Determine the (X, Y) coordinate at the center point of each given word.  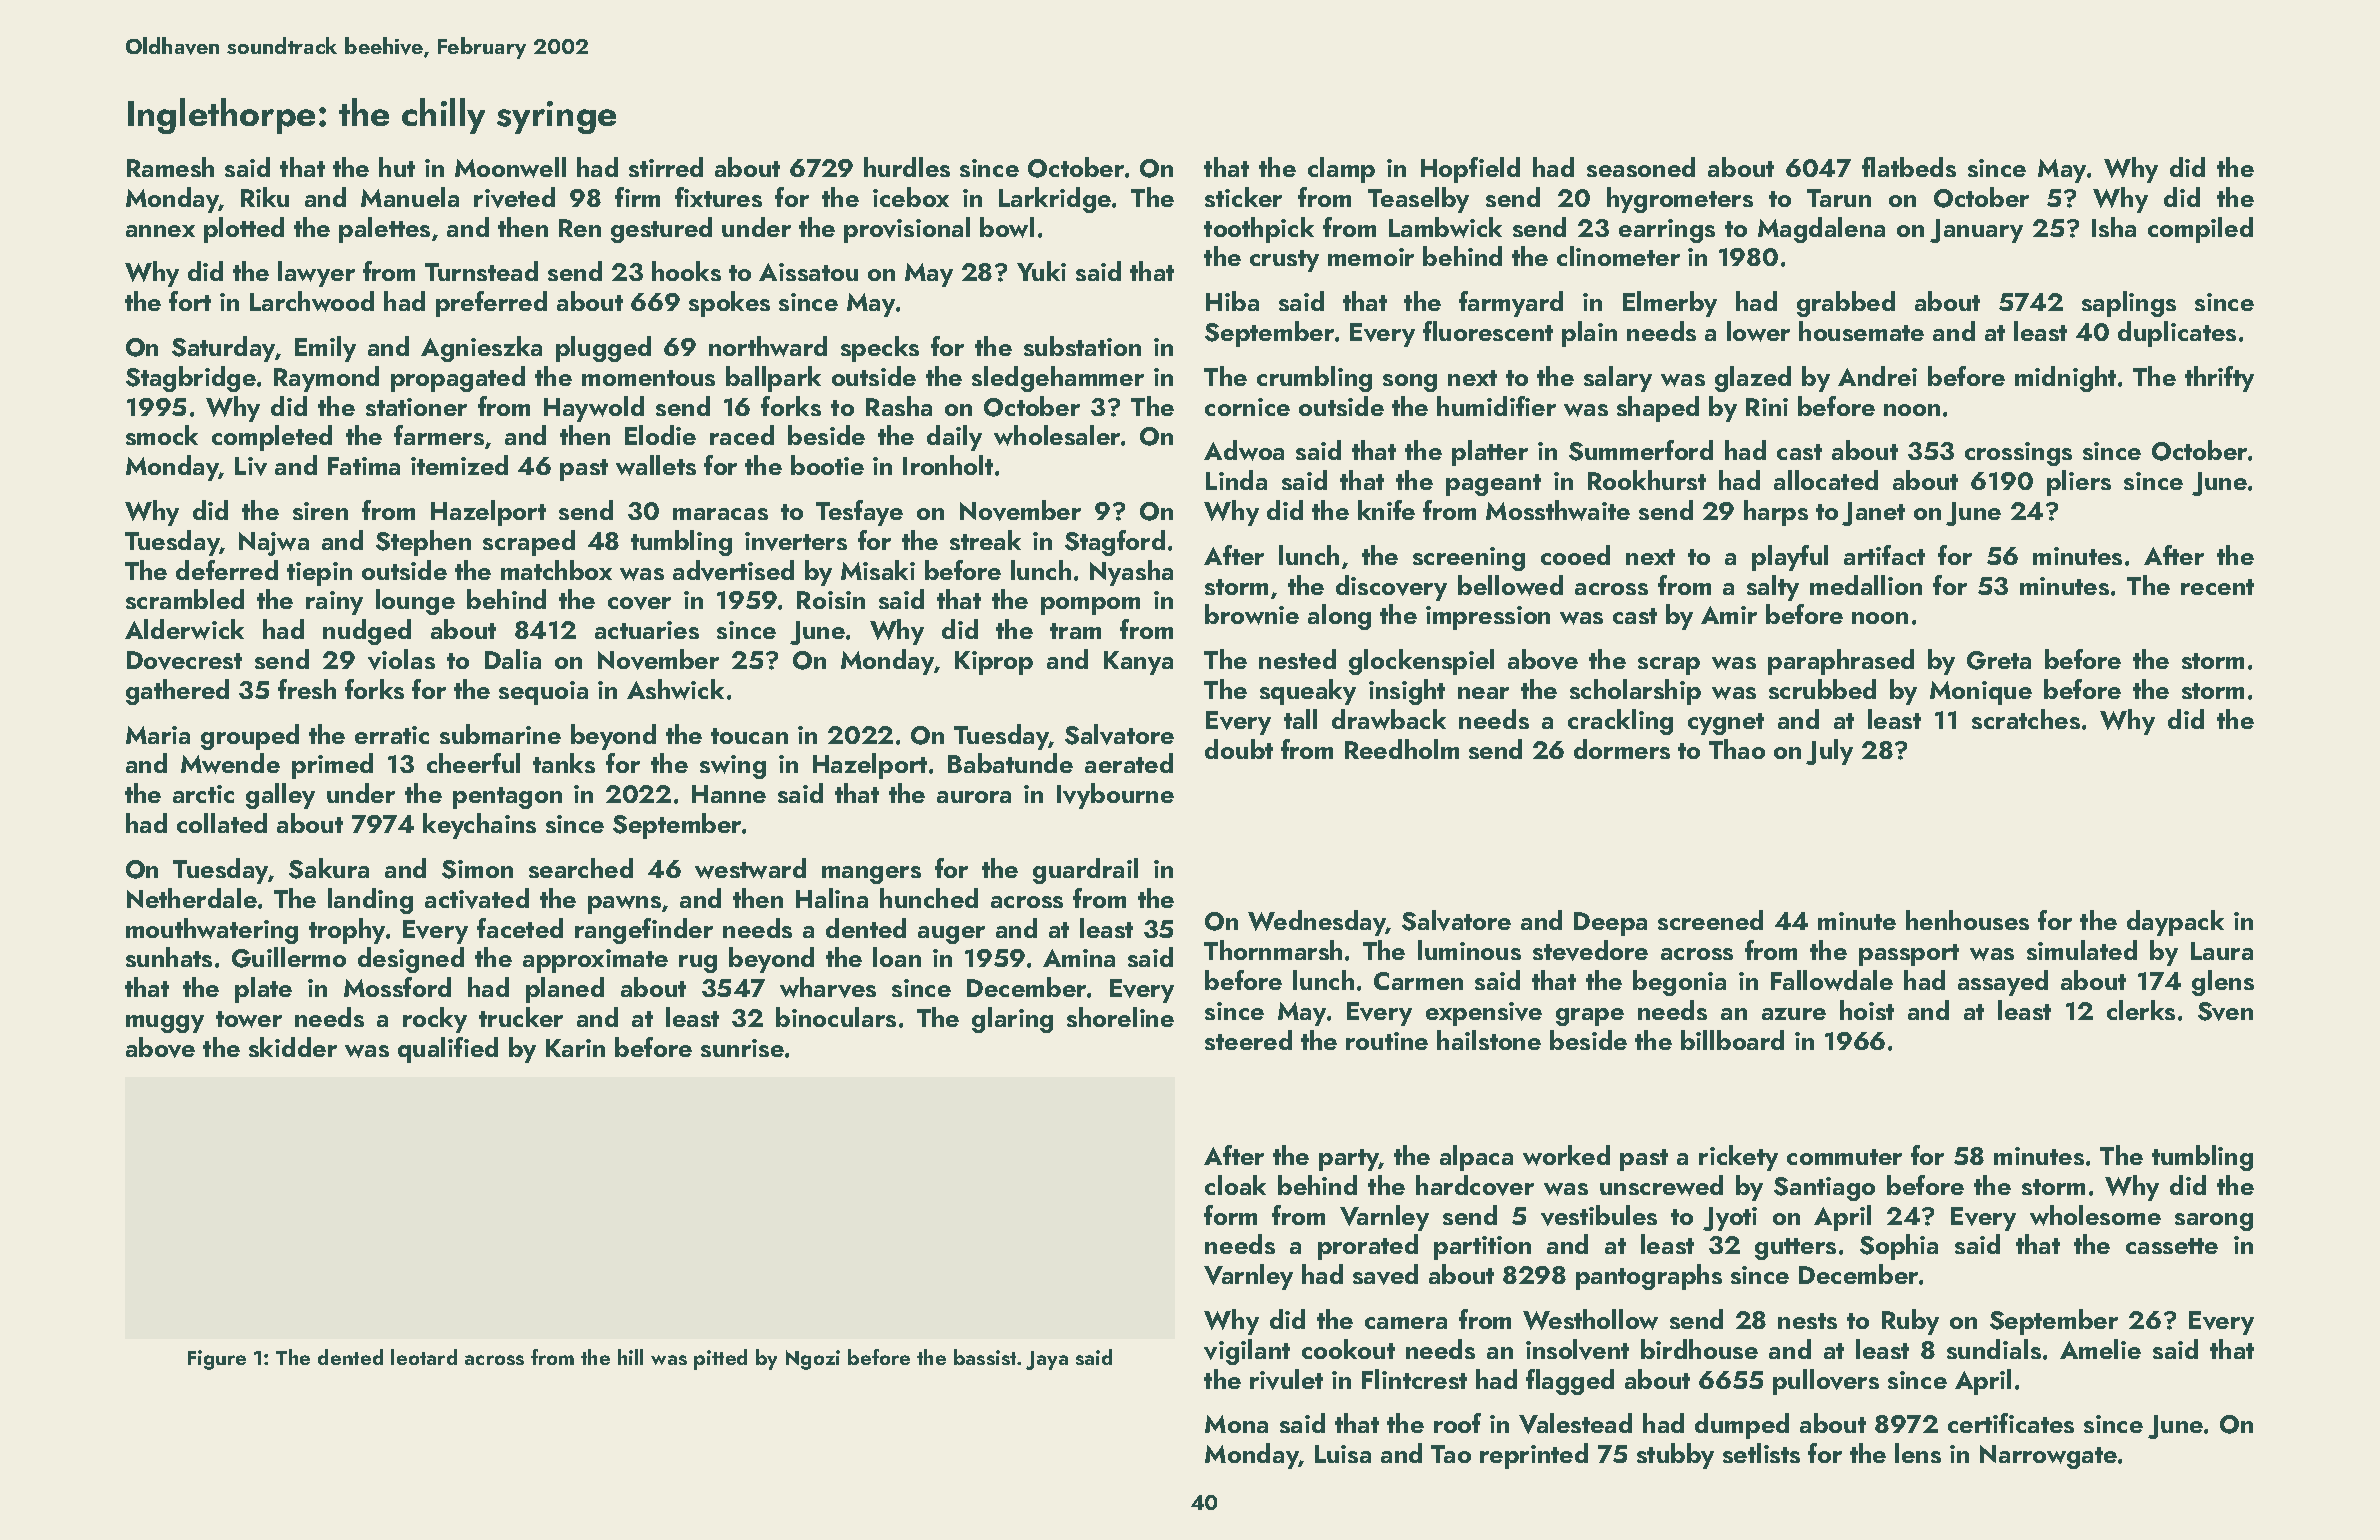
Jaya (1047, 1360)
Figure (217, 1360)
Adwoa (1244, 450)
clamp (1341, 170)
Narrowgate (2048, 1457)
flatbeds (1909, 167)
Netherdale (192, 898)
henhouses (1967, 920)
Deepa (1610, 924)
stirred (666, 167)
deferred (227, 570)
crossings (2018, 454)
